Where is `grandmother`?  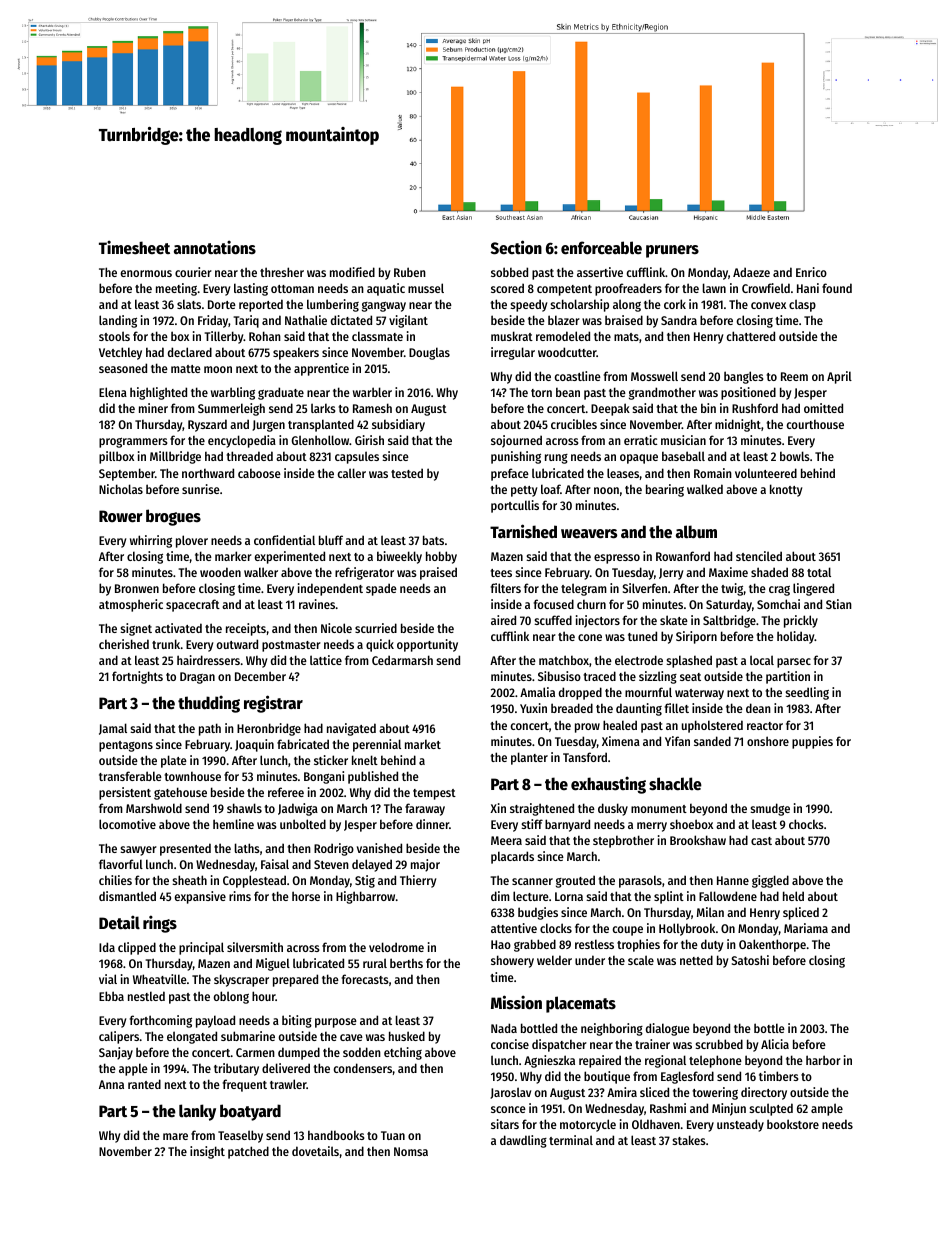
grandmother is located at coordinates (662, 393).
